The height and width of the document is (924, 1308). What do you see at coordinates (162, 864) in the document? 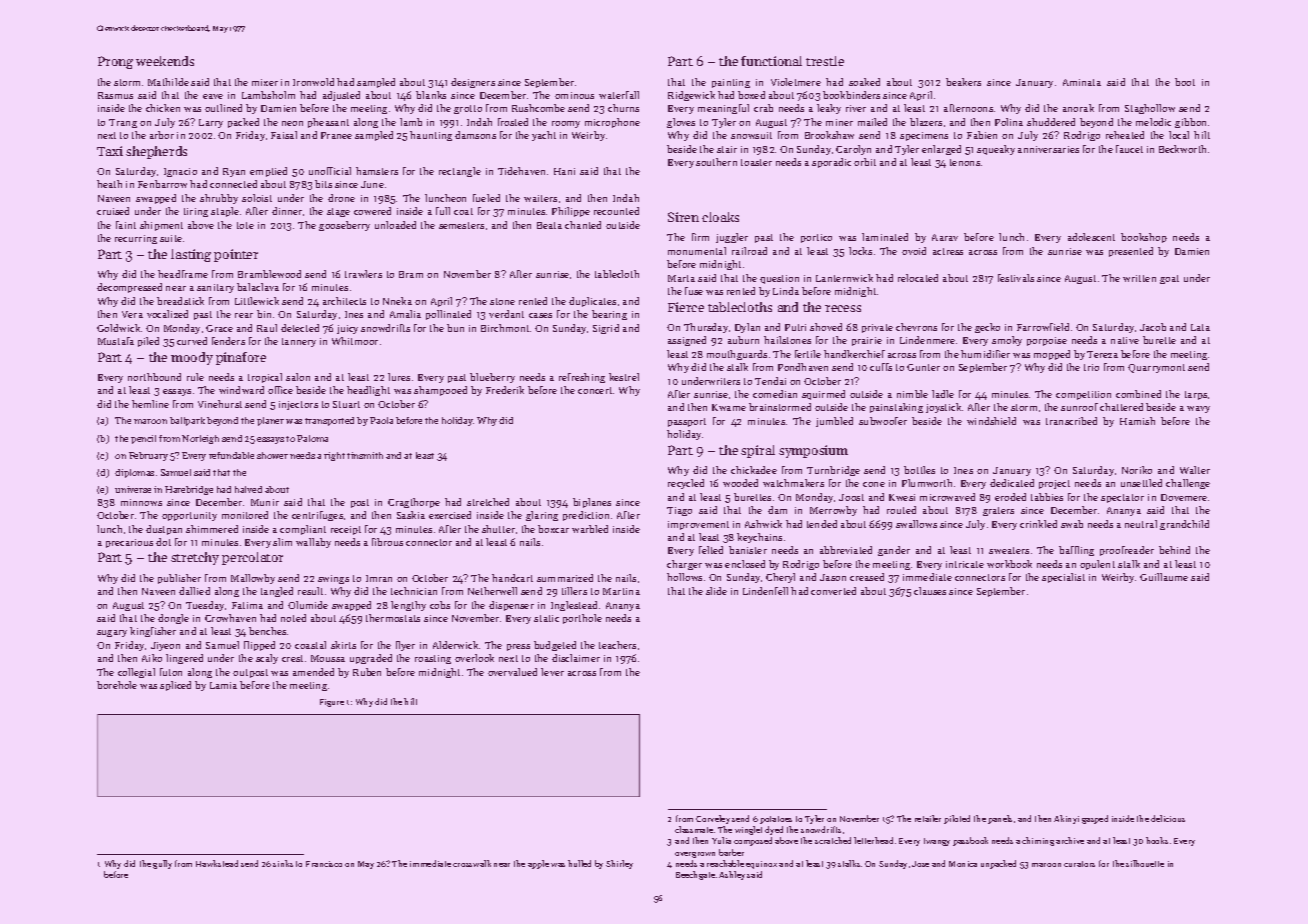
I see `gully` at bounding box center [162, 864].
